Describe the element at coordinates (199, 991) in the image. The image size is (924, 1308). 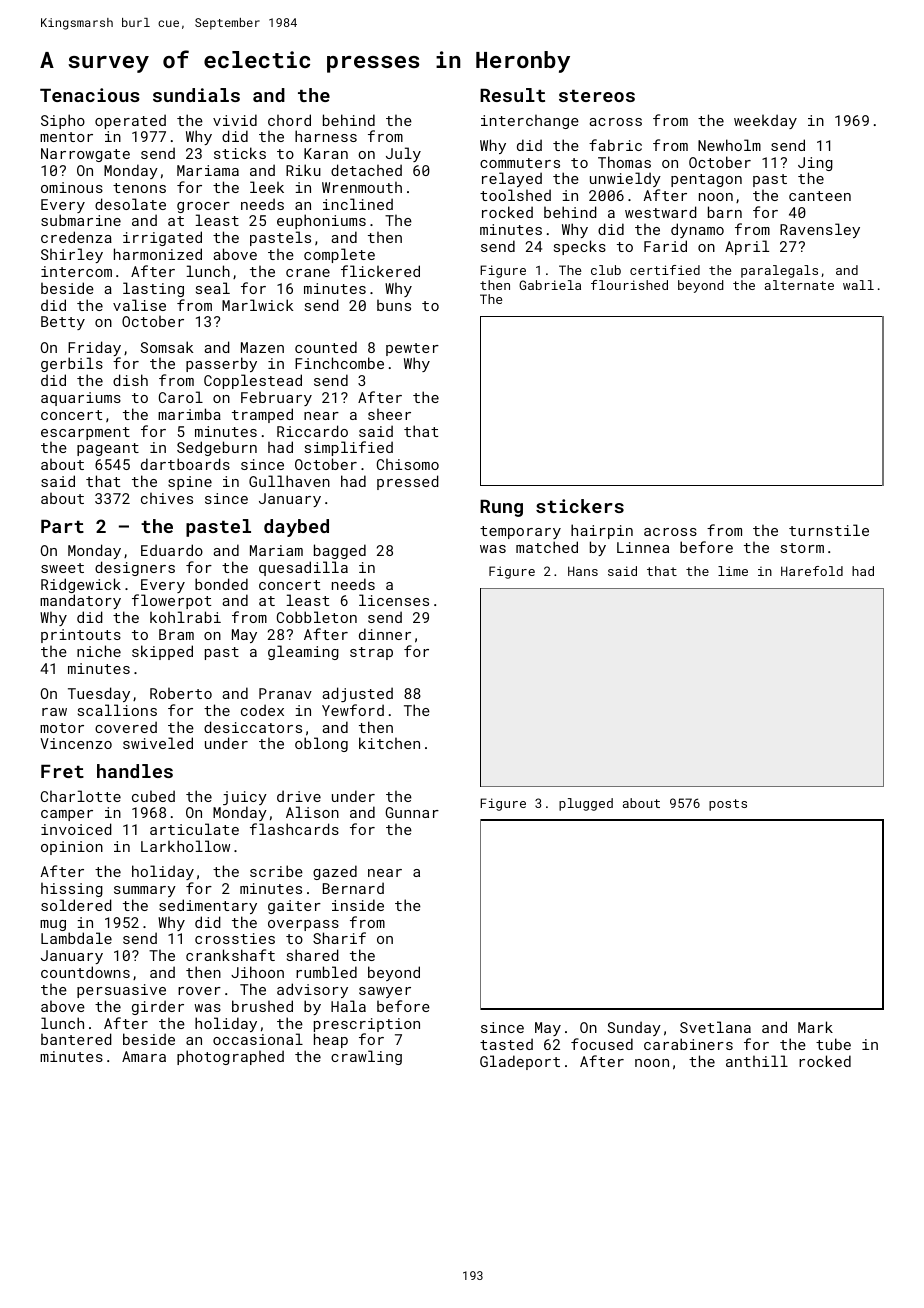
I see `rover` at that location.
